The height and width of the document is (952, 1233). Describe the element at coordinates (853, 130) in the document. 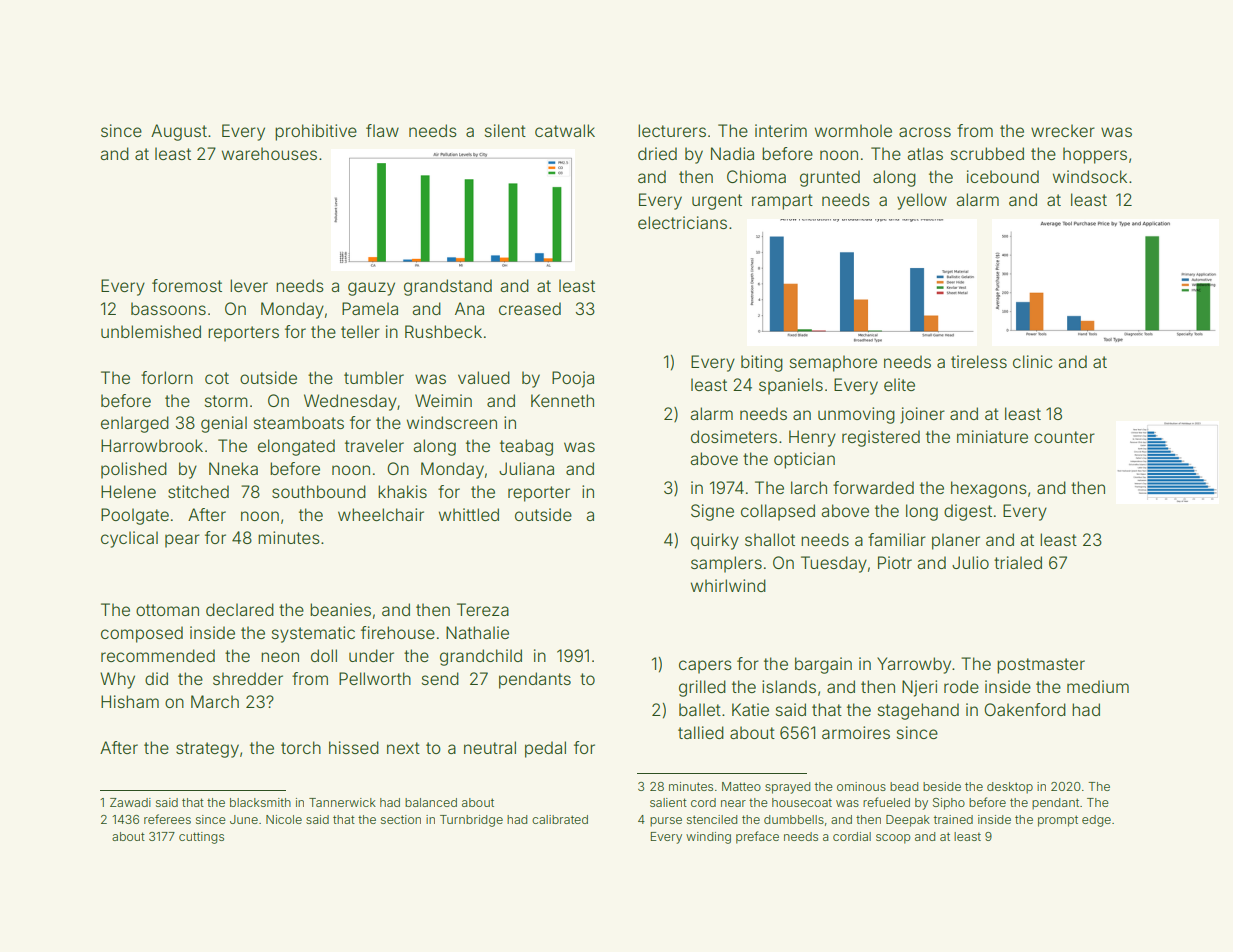

I see `wormhole` at that location.
